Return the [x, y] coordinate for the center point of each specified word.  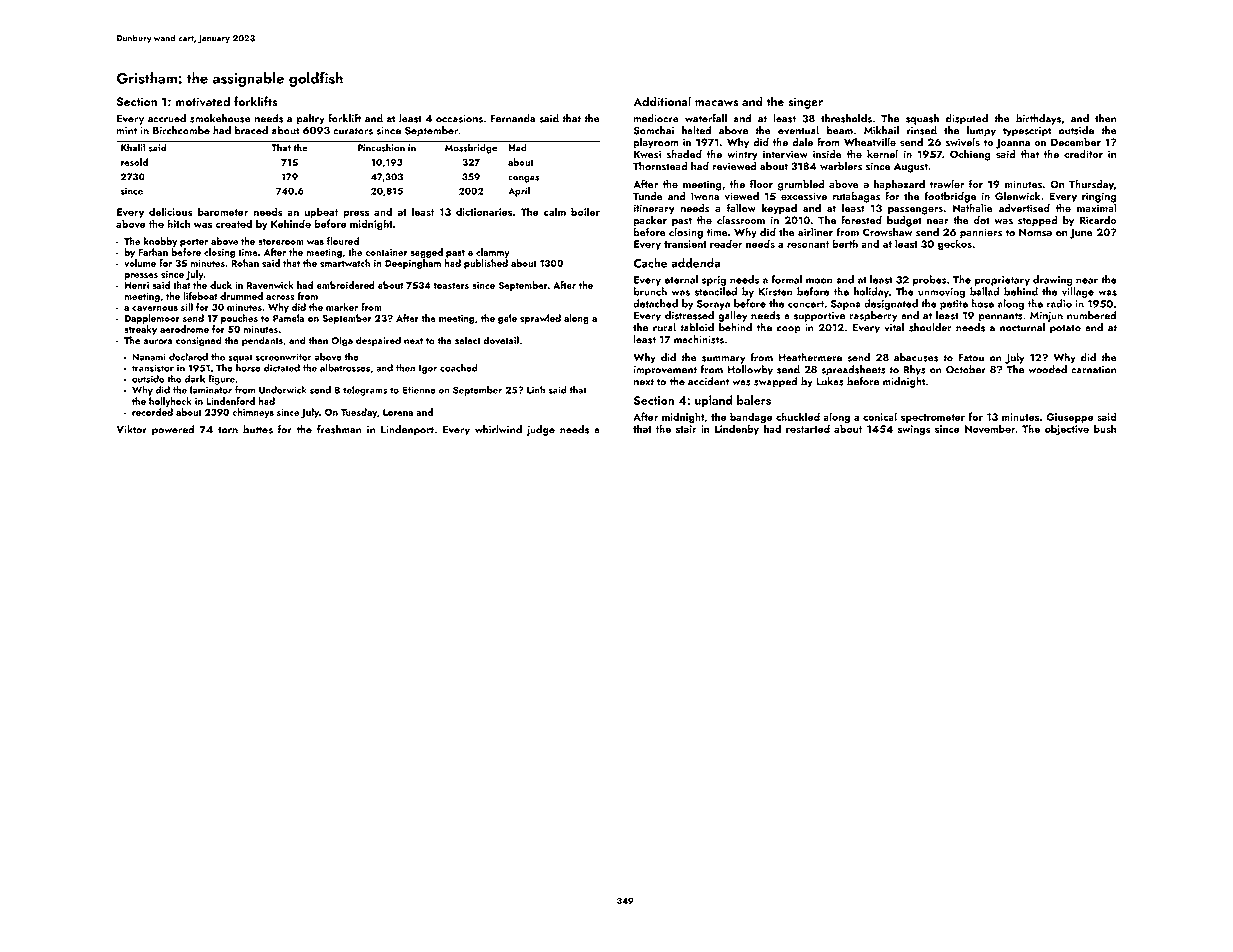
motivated [203, 101]
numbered [1092, 315]
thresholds [846, 118]
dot [982, 219]
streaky [140, 330]
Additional [662, 101]
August [911, 167]
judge [540, 430]
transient [685, 244]
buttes [258, 429]
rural [664, 327]
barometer [223, 211]
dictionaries [484, 211]
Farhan [153, 252]
